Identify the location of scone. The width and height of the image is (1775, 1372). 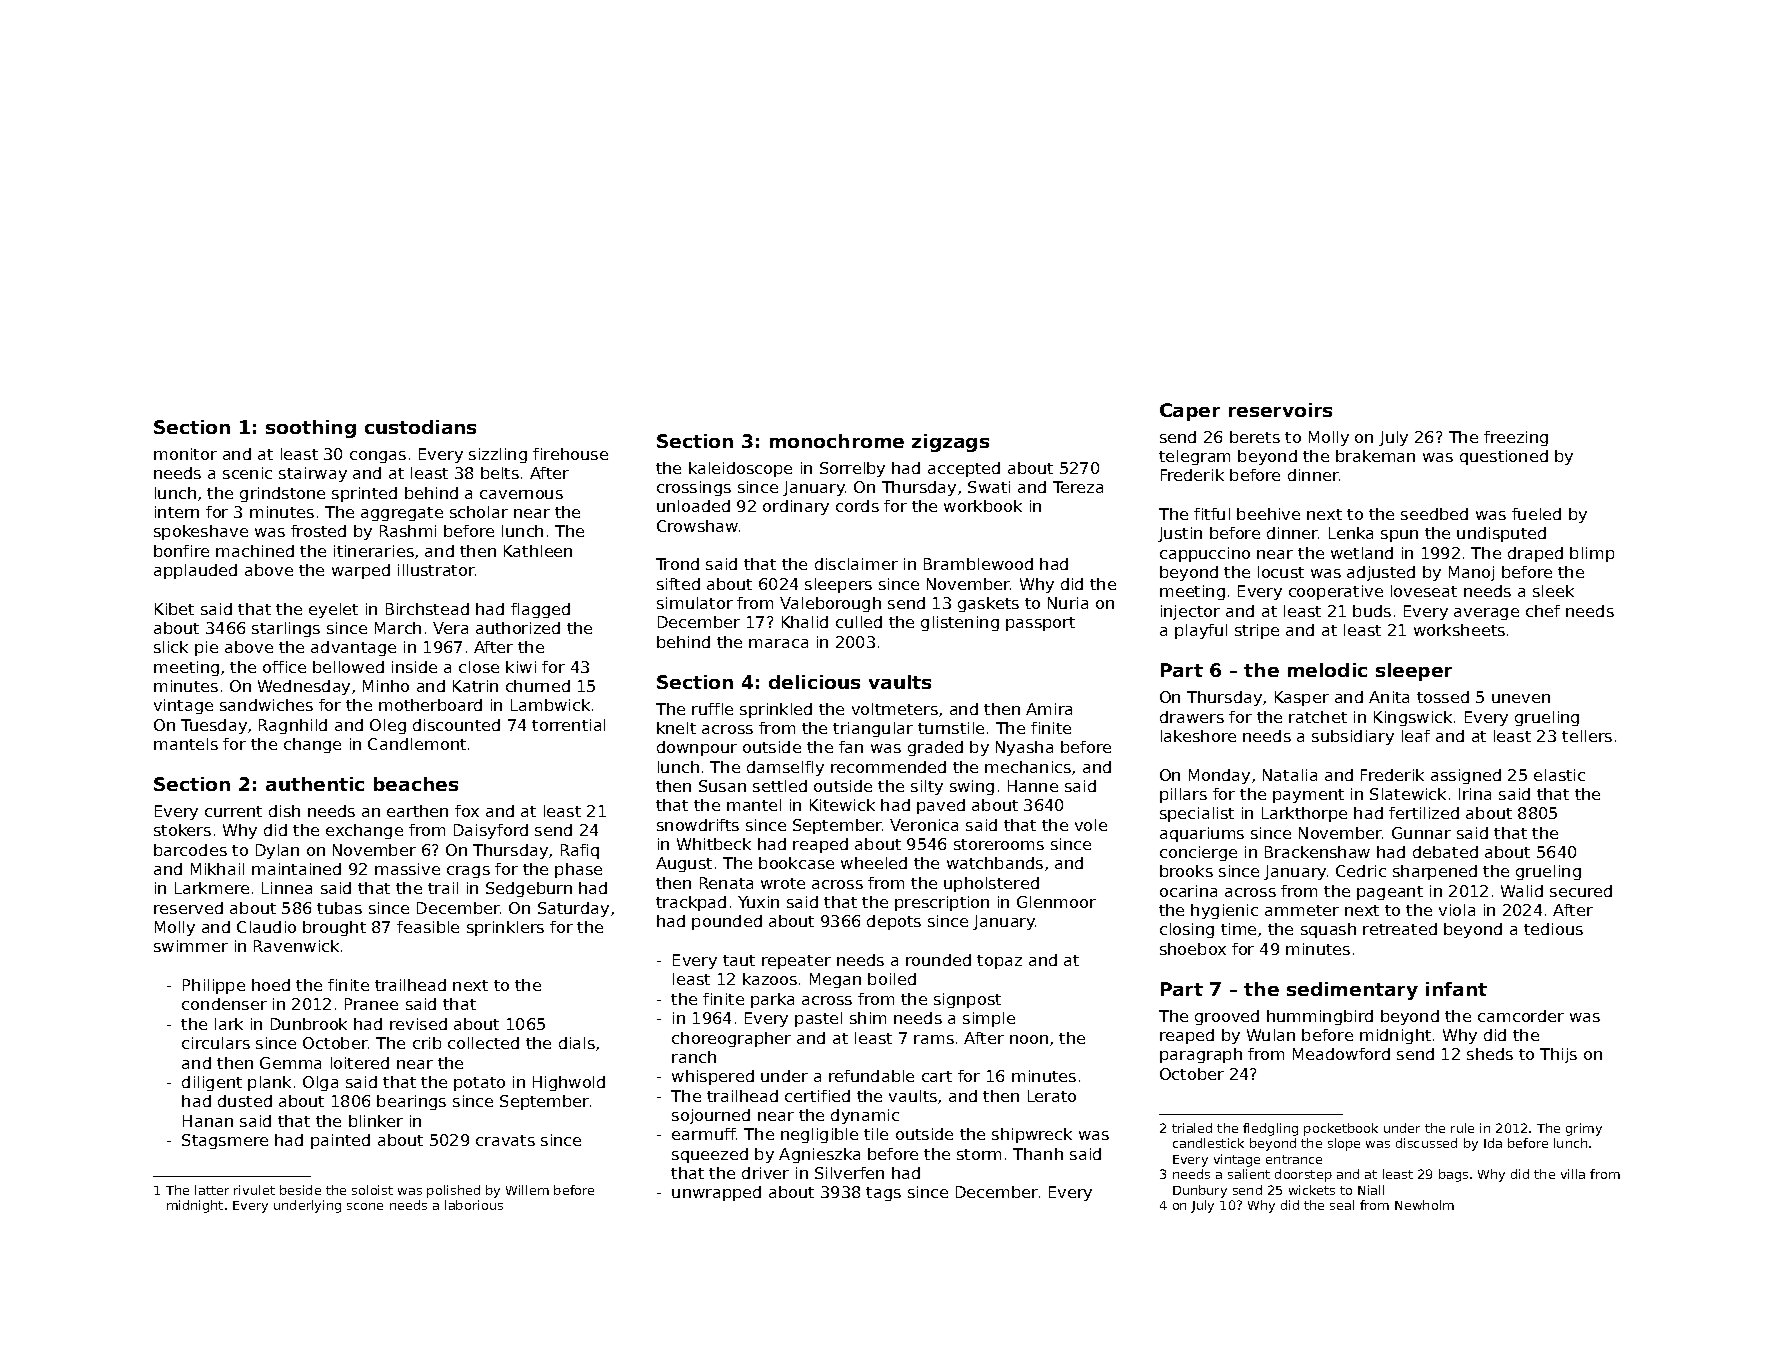
(365, 1206).
